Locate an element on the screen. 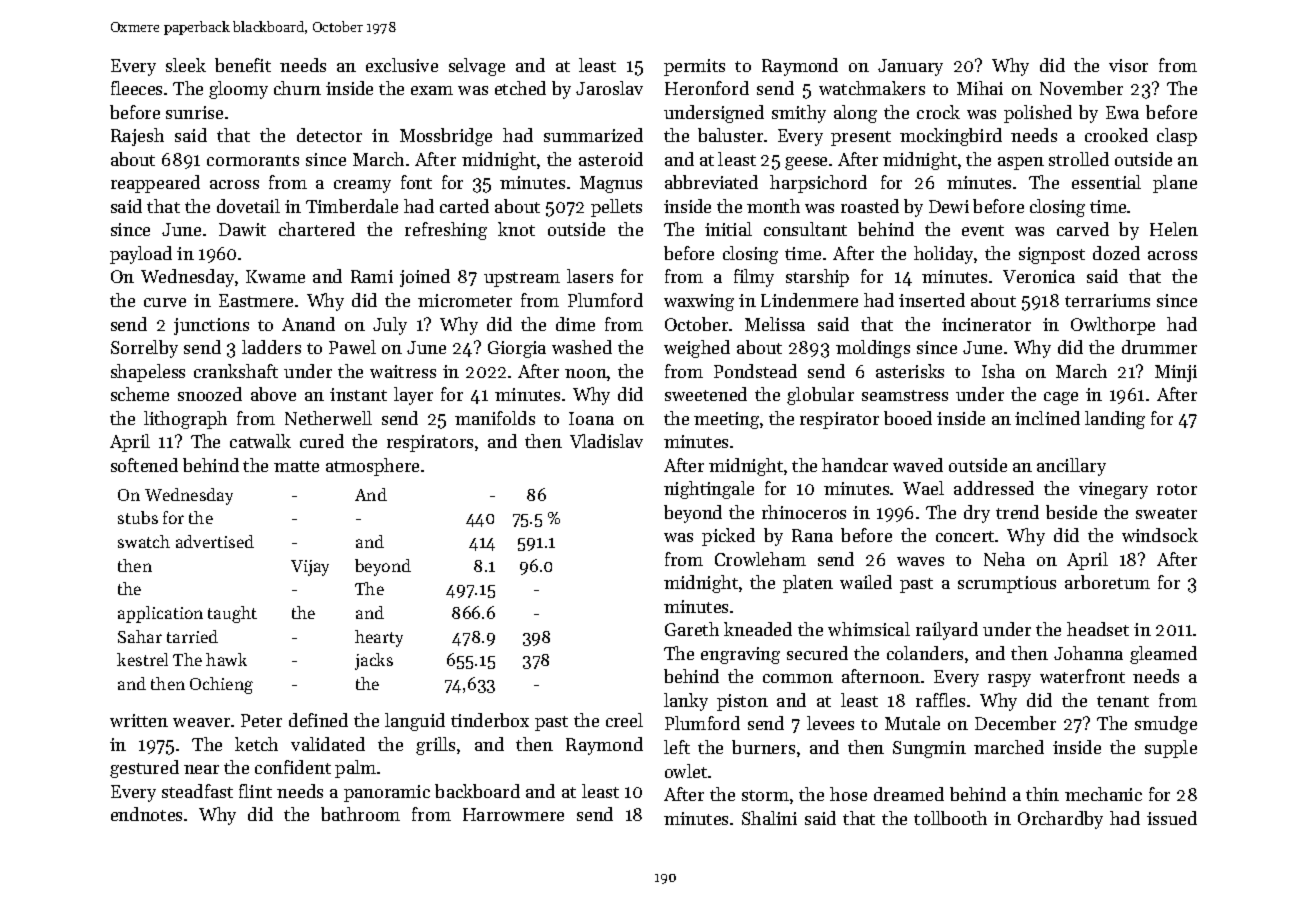 The height and width of the screenshot is (924, 1308). confident is located at coordinates (293, 767).
